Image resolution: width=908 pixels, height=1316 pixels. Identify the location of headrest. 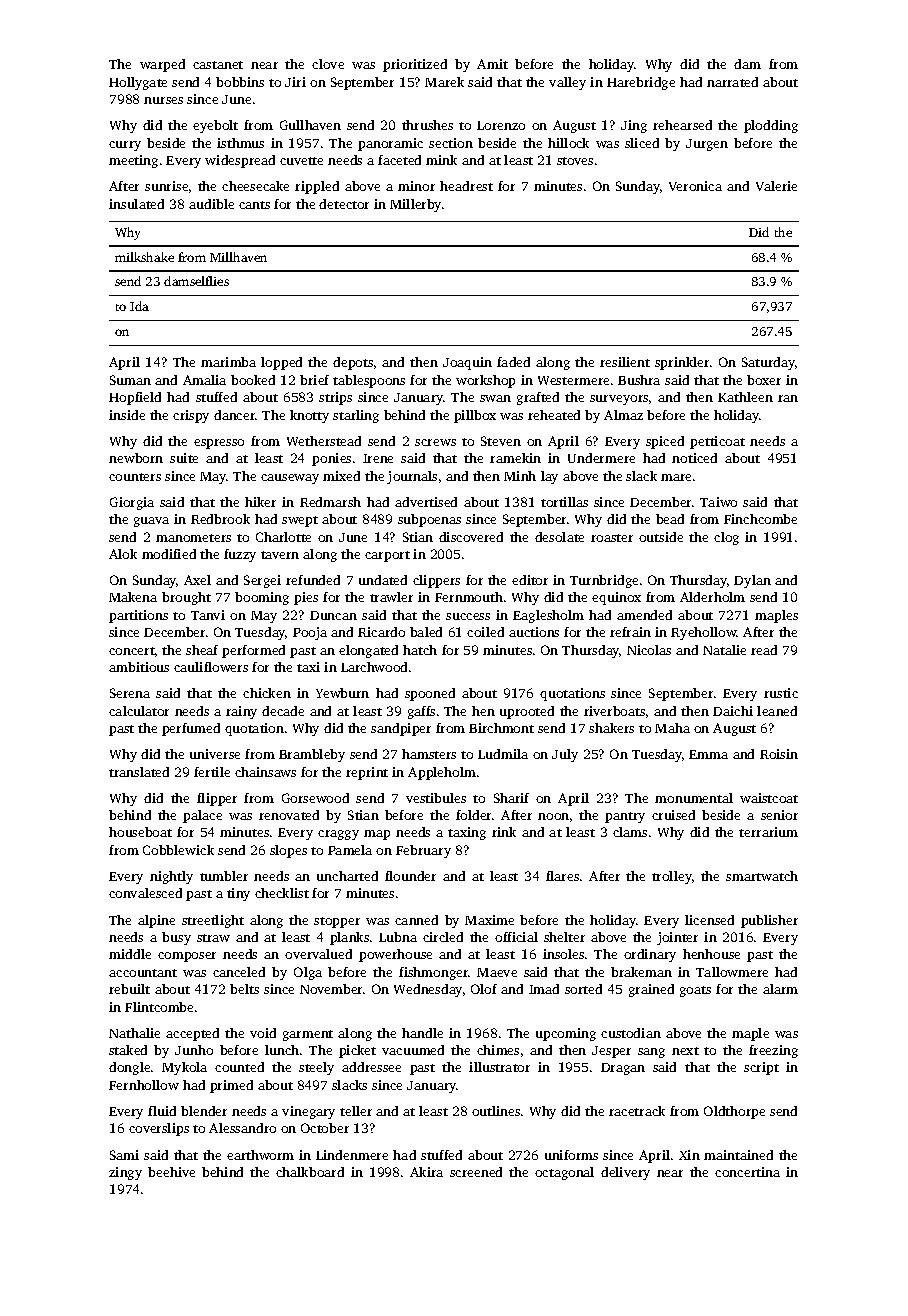
(466, 186).
